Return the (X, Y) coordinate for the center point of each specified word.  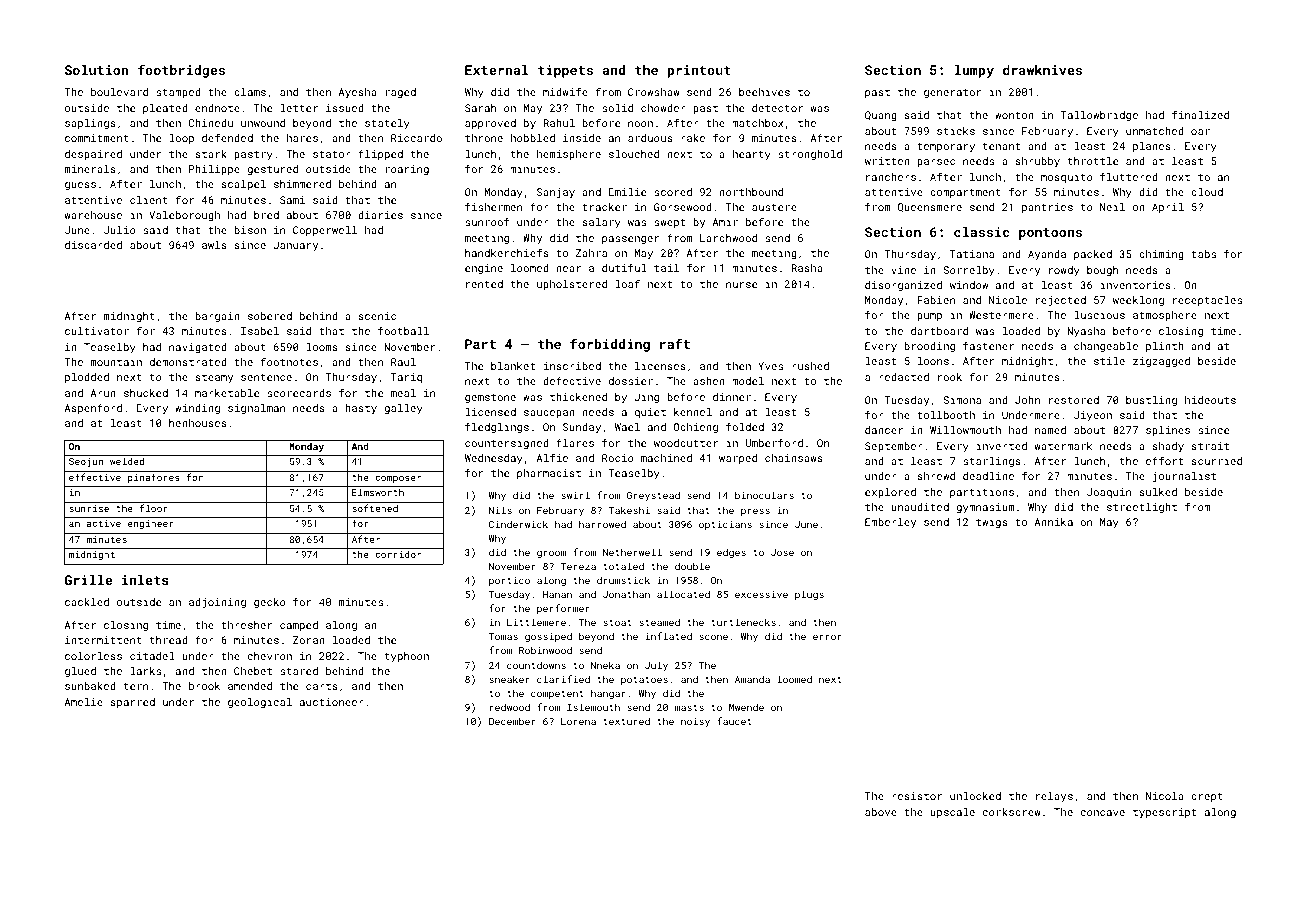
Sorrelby (969, 271)
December (512, 721)
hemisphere (569, 155)
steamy (214, 379)
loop (181, 139)
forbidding (610, 345)
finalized (1200, 114)
